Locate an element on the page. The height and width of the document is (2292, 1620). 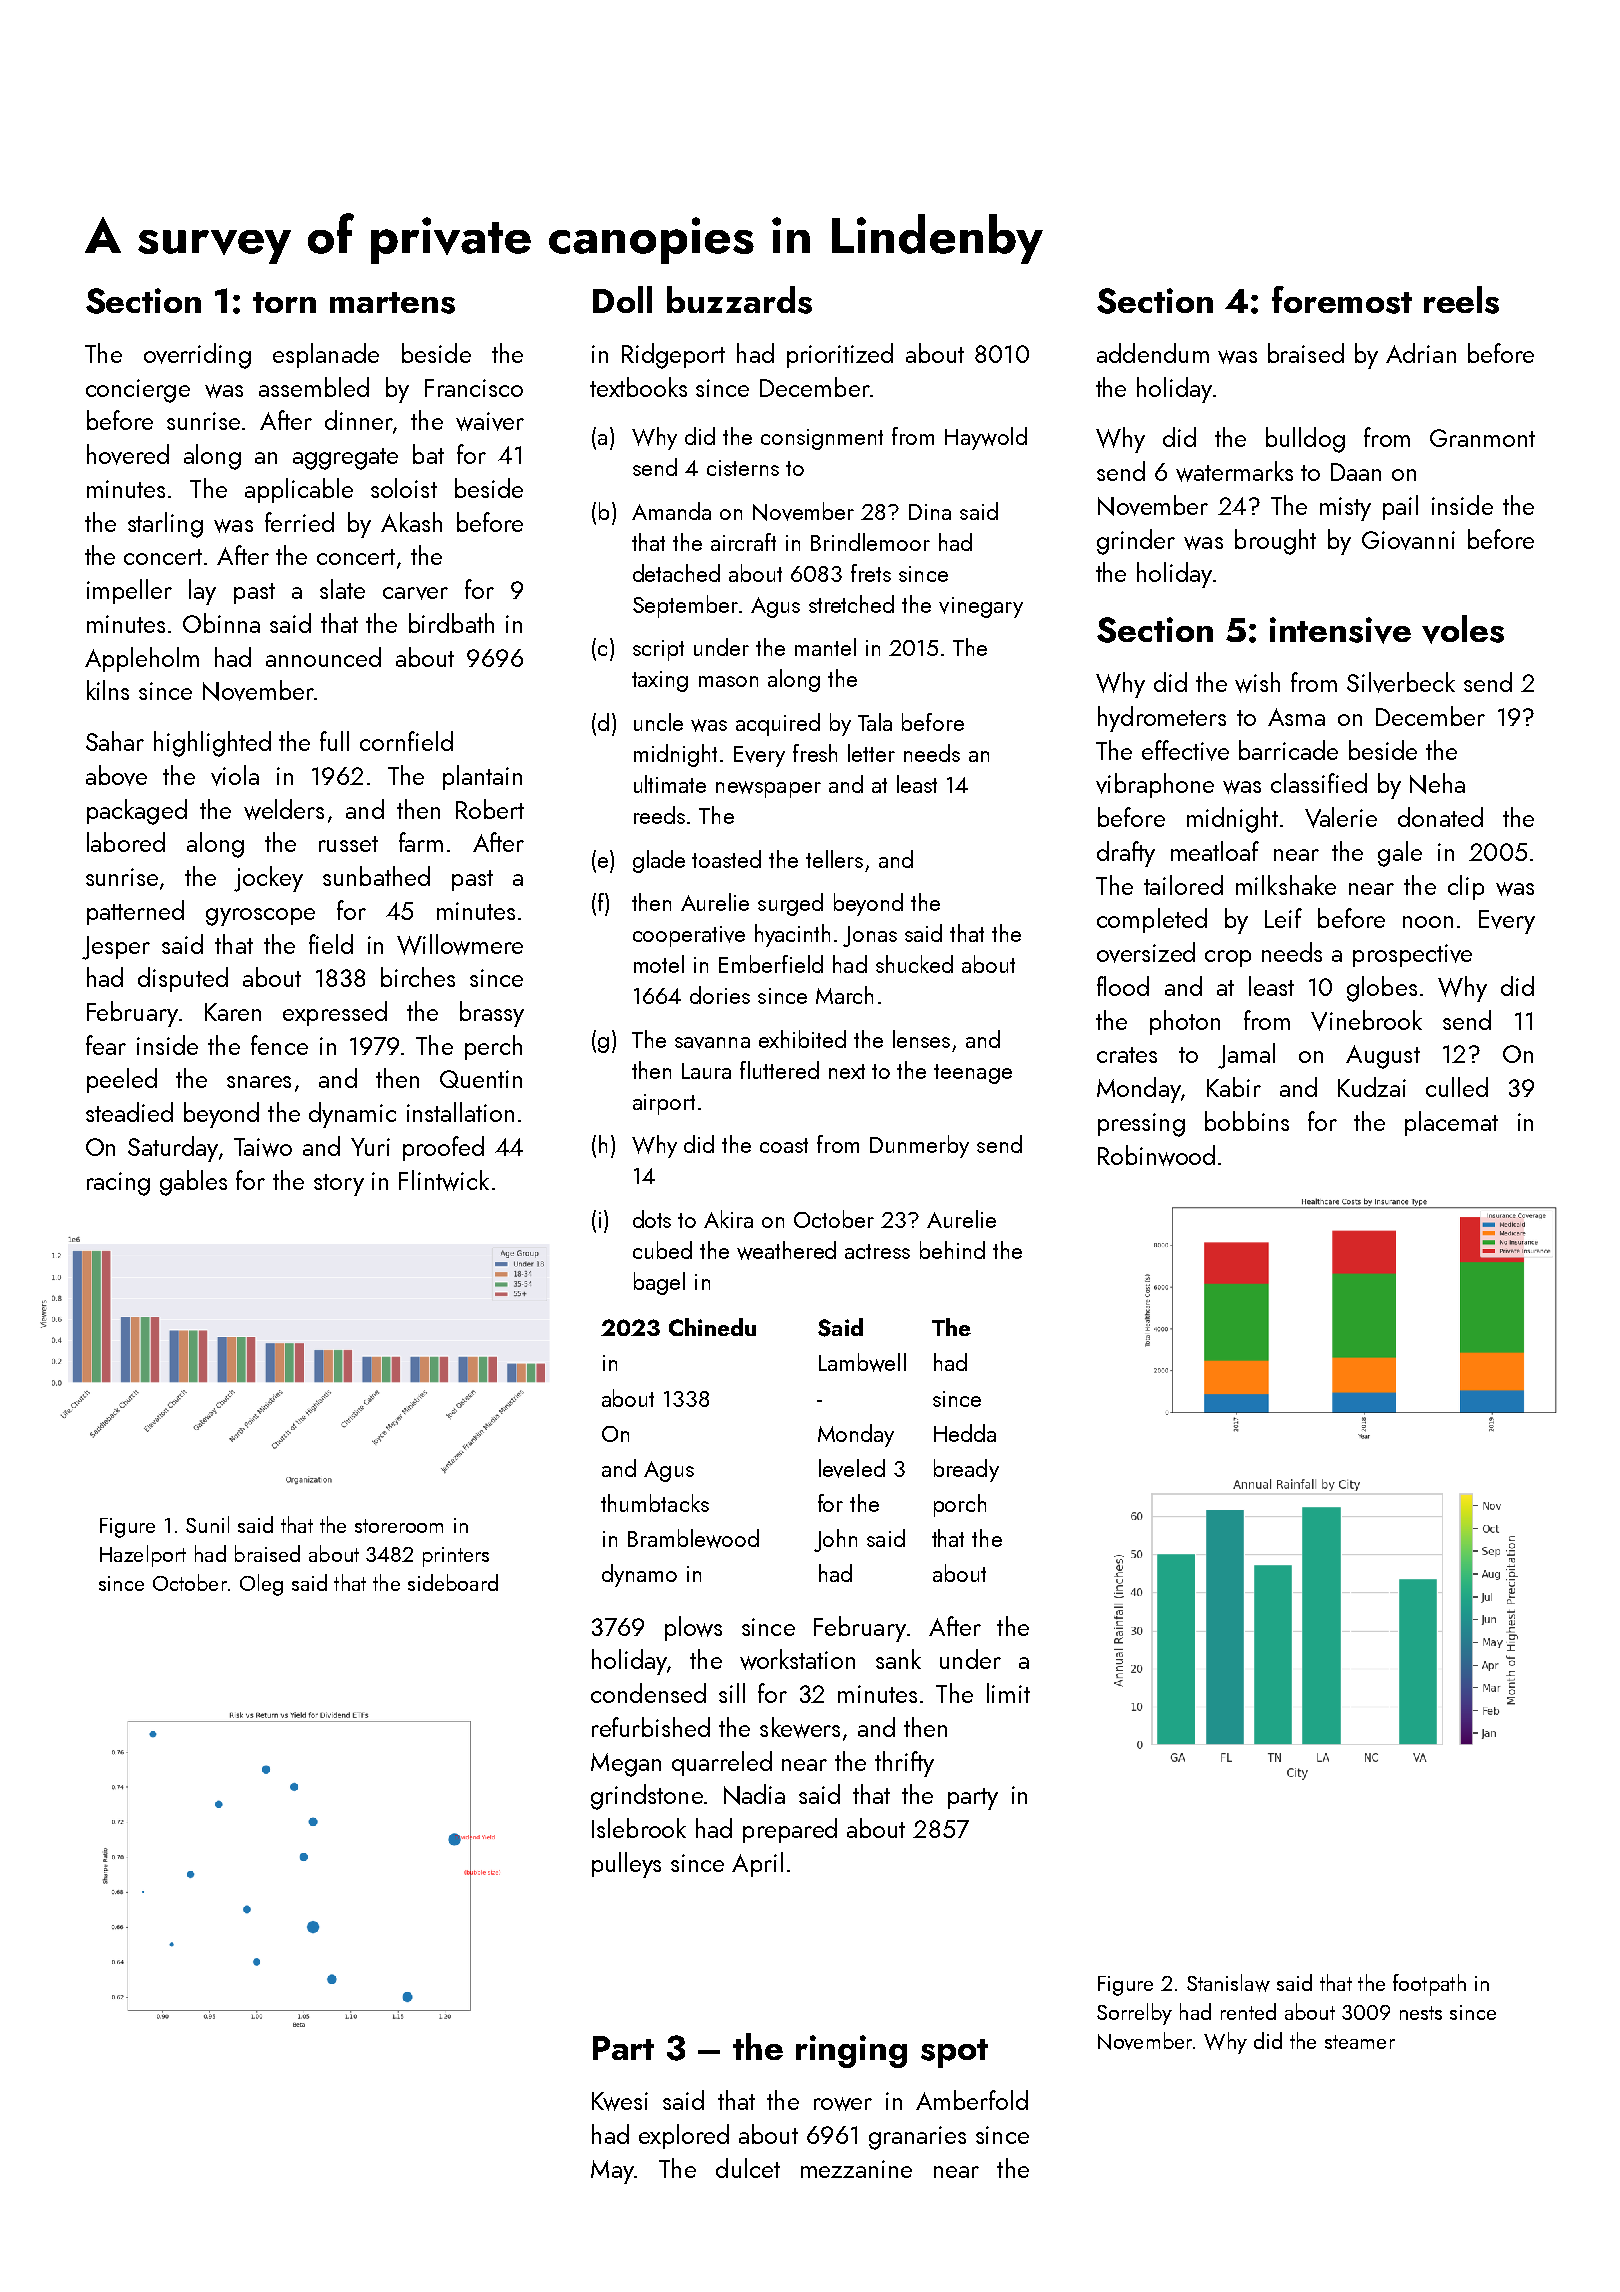
foremost is located at coordinates (1342, 300).
